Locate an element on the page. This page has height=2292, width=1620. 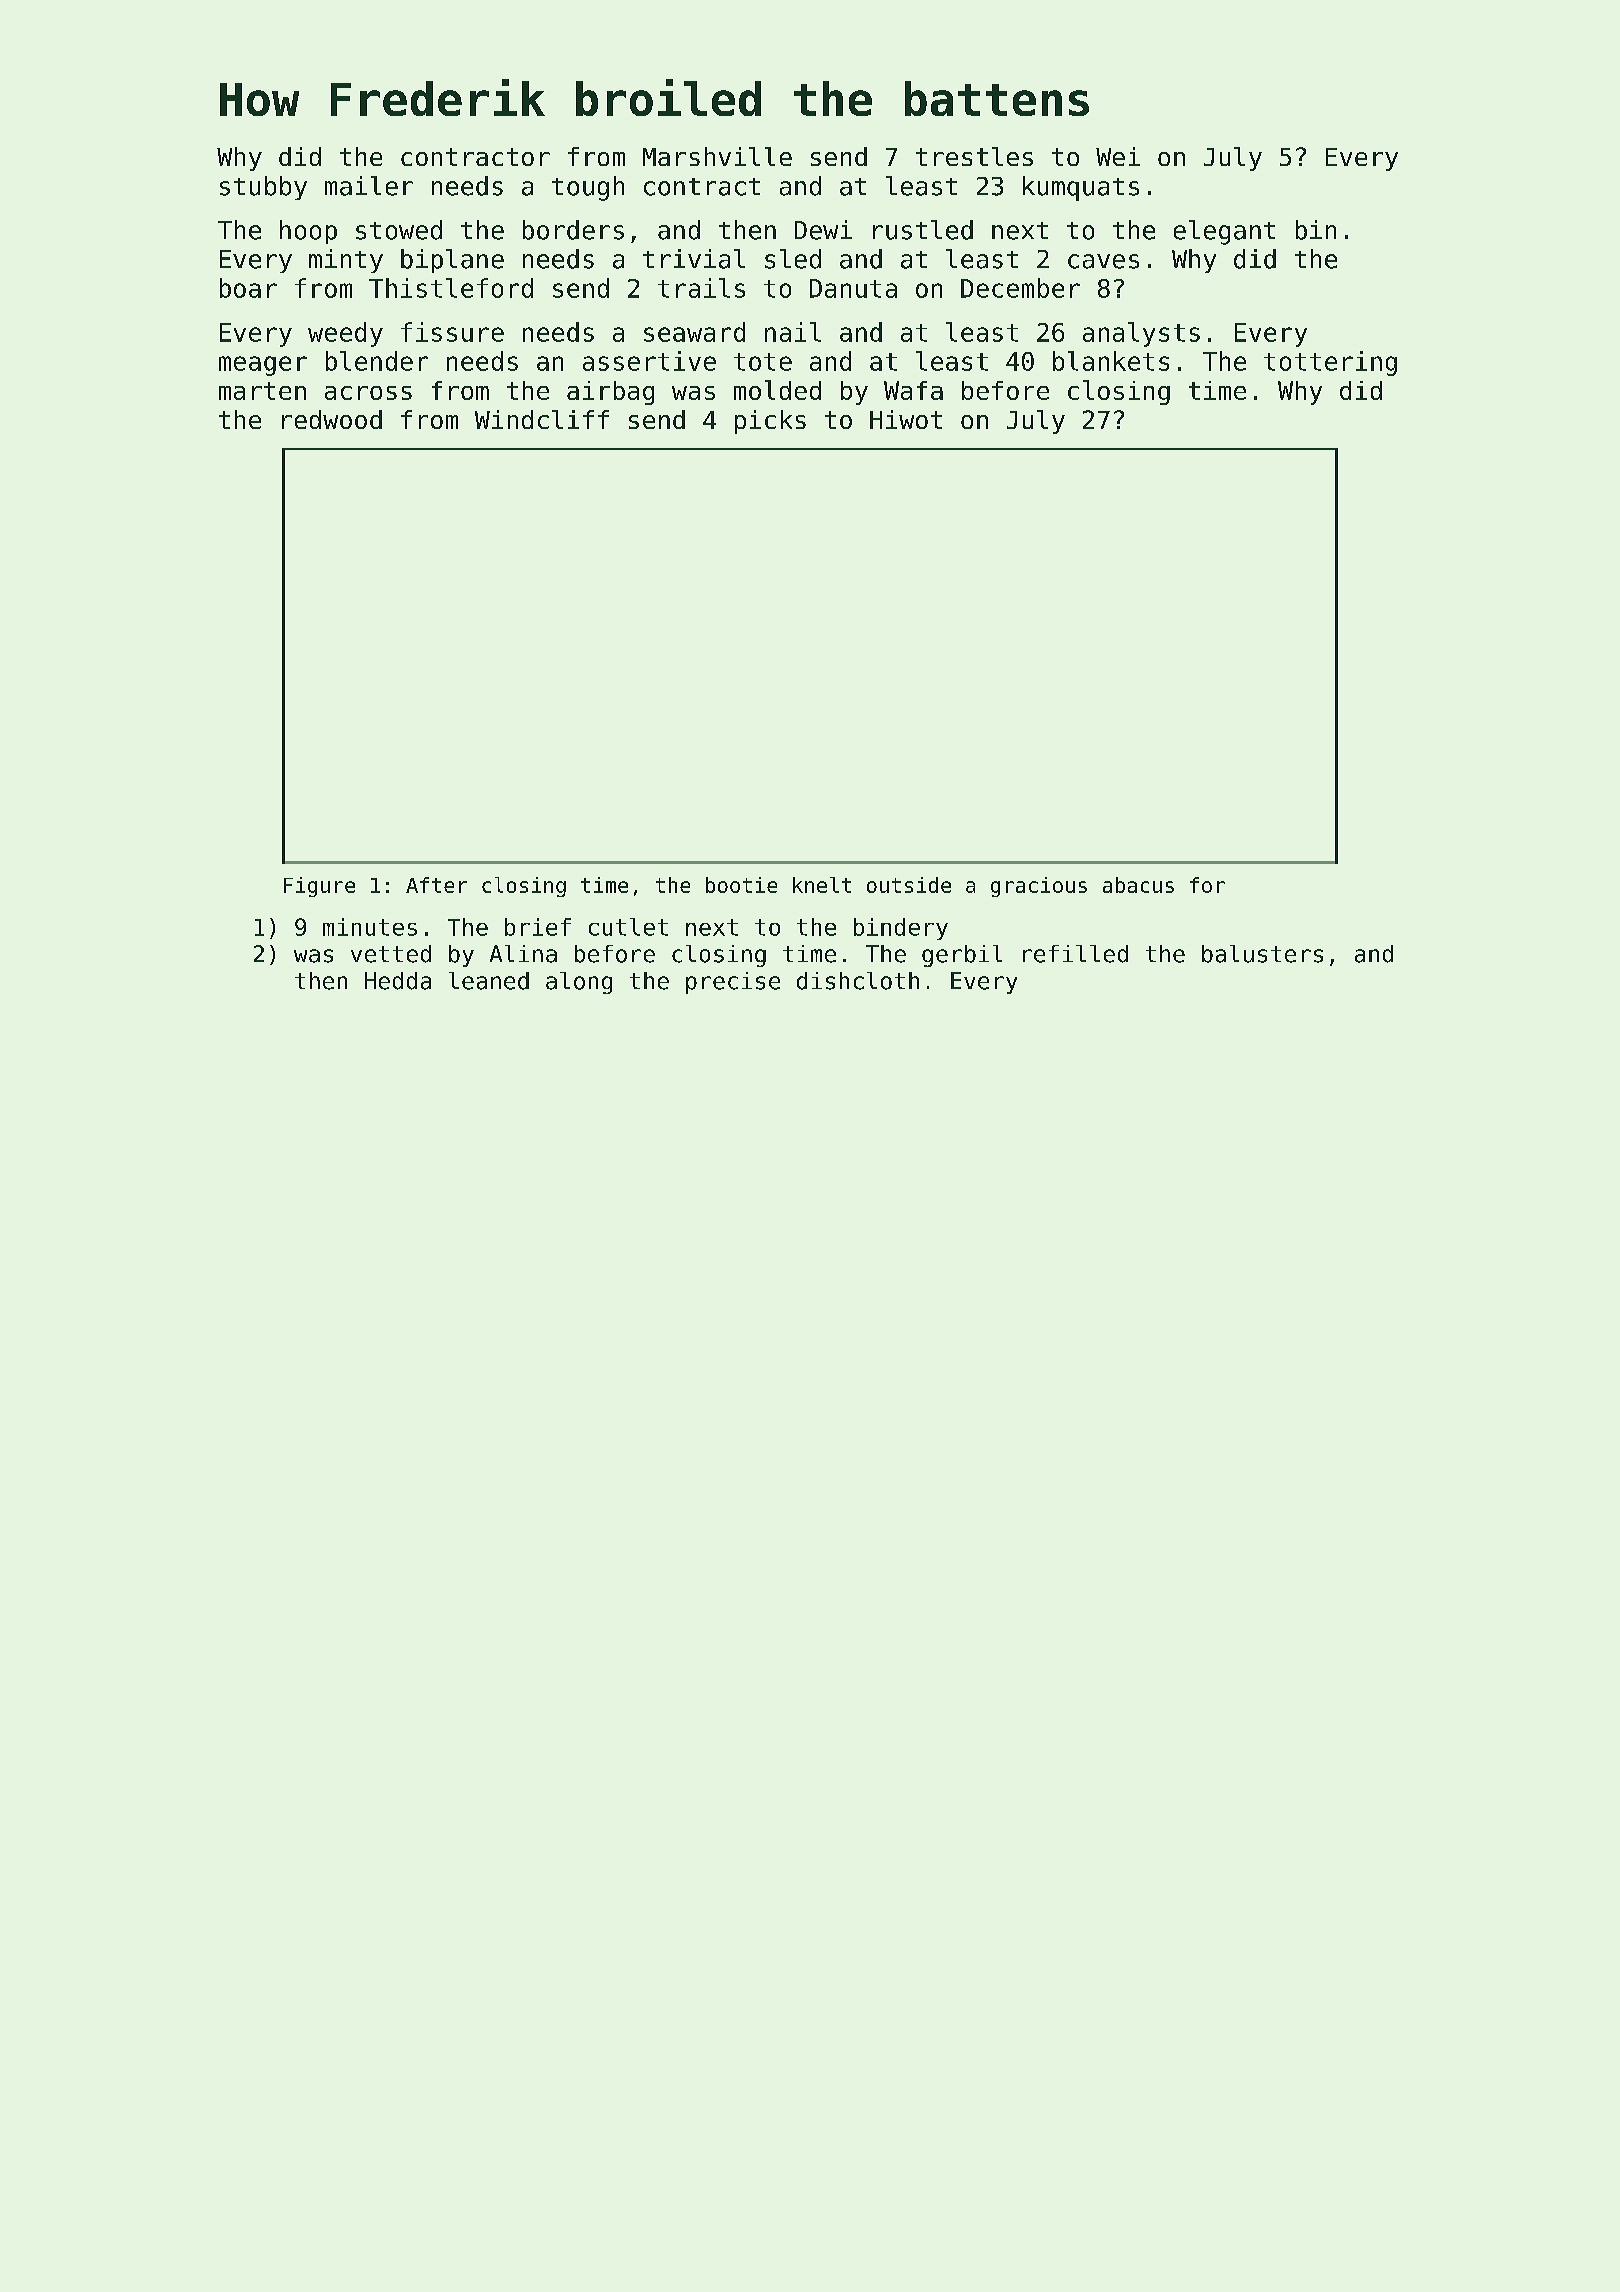
Hiwot is located at coordinates (906, 419).
